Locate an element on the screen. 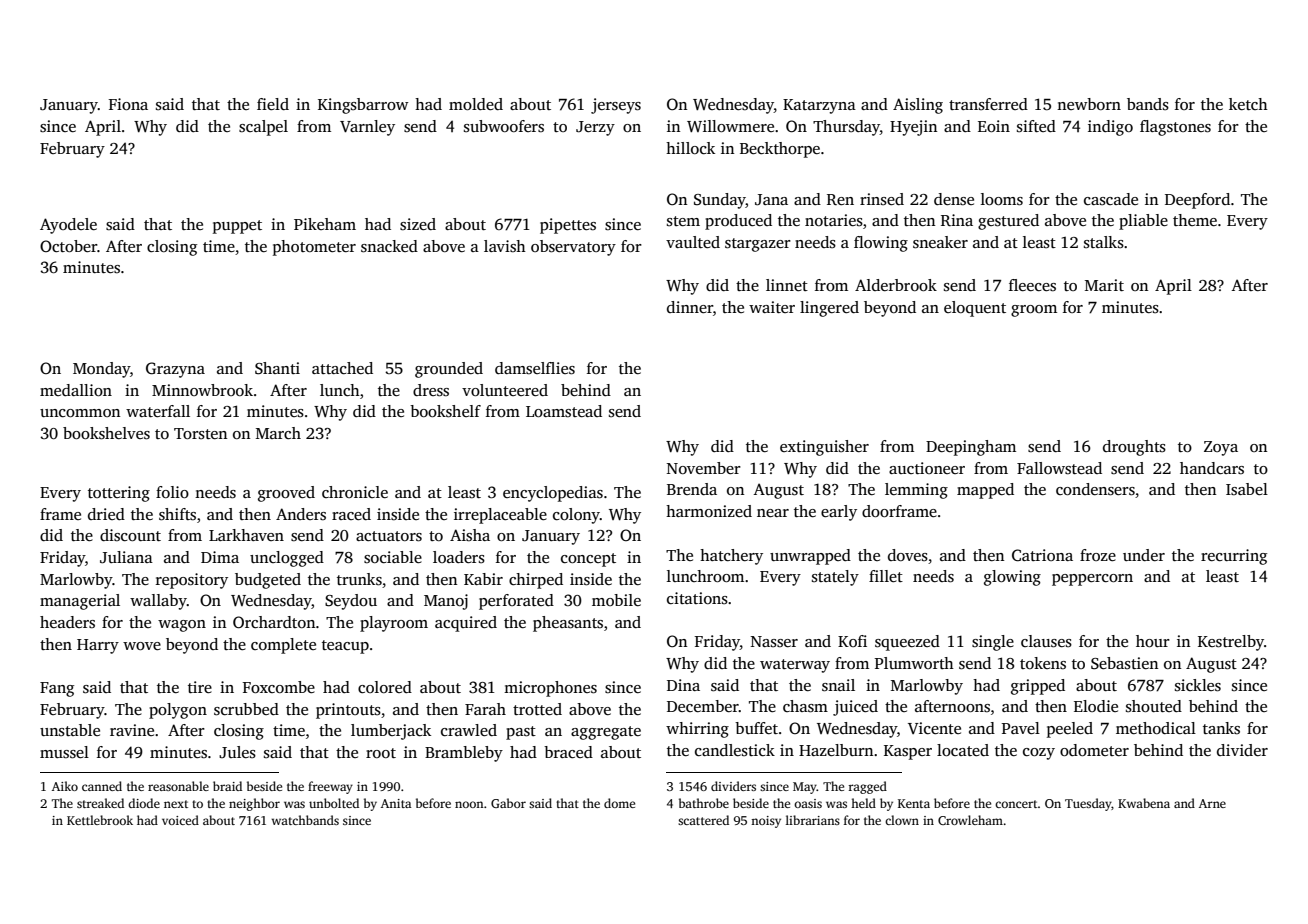  scattered is located at coordinates (703, 820).
